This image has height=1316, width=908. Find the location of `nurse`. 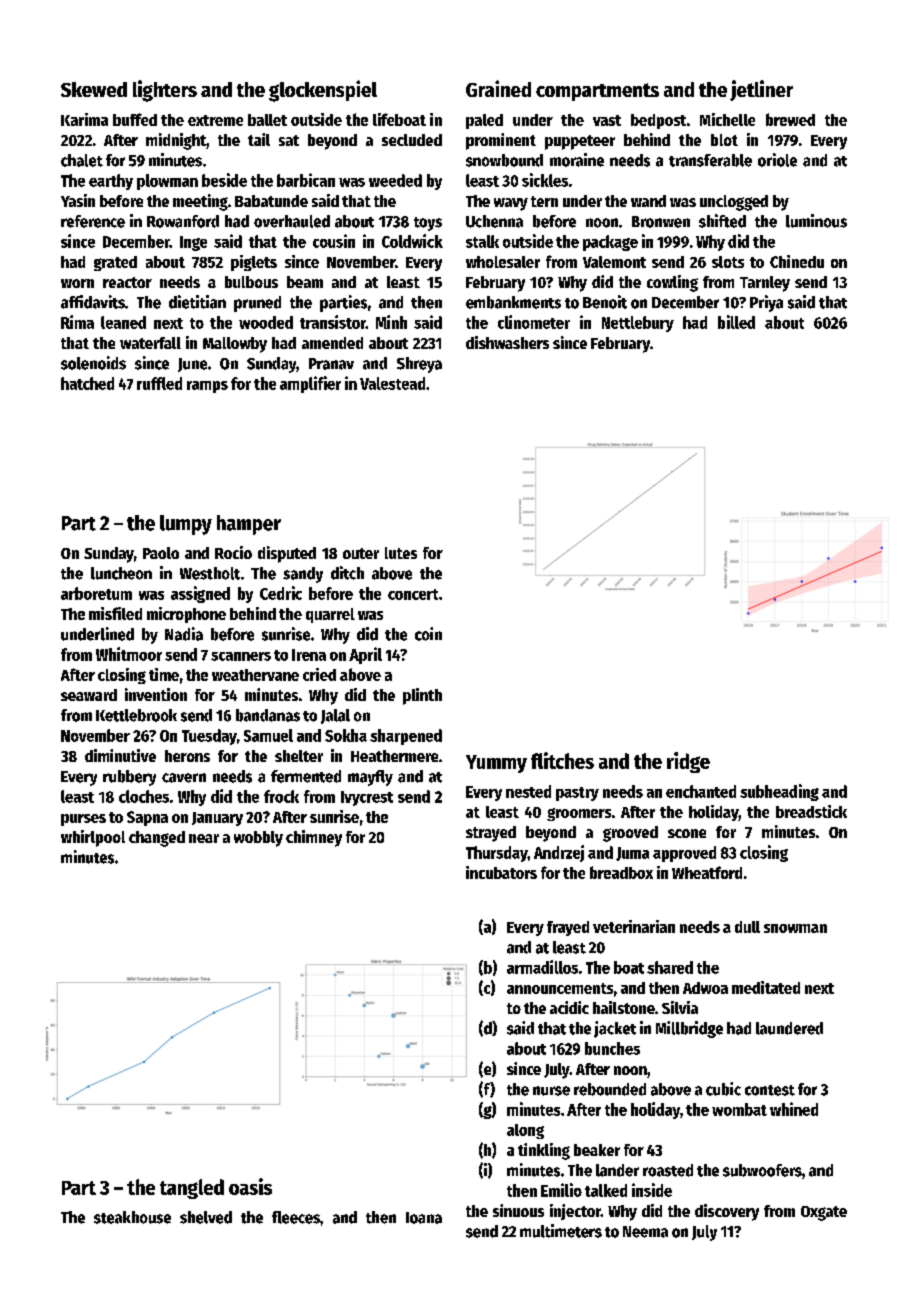

nurse is located at coordinates (551, 1091).
